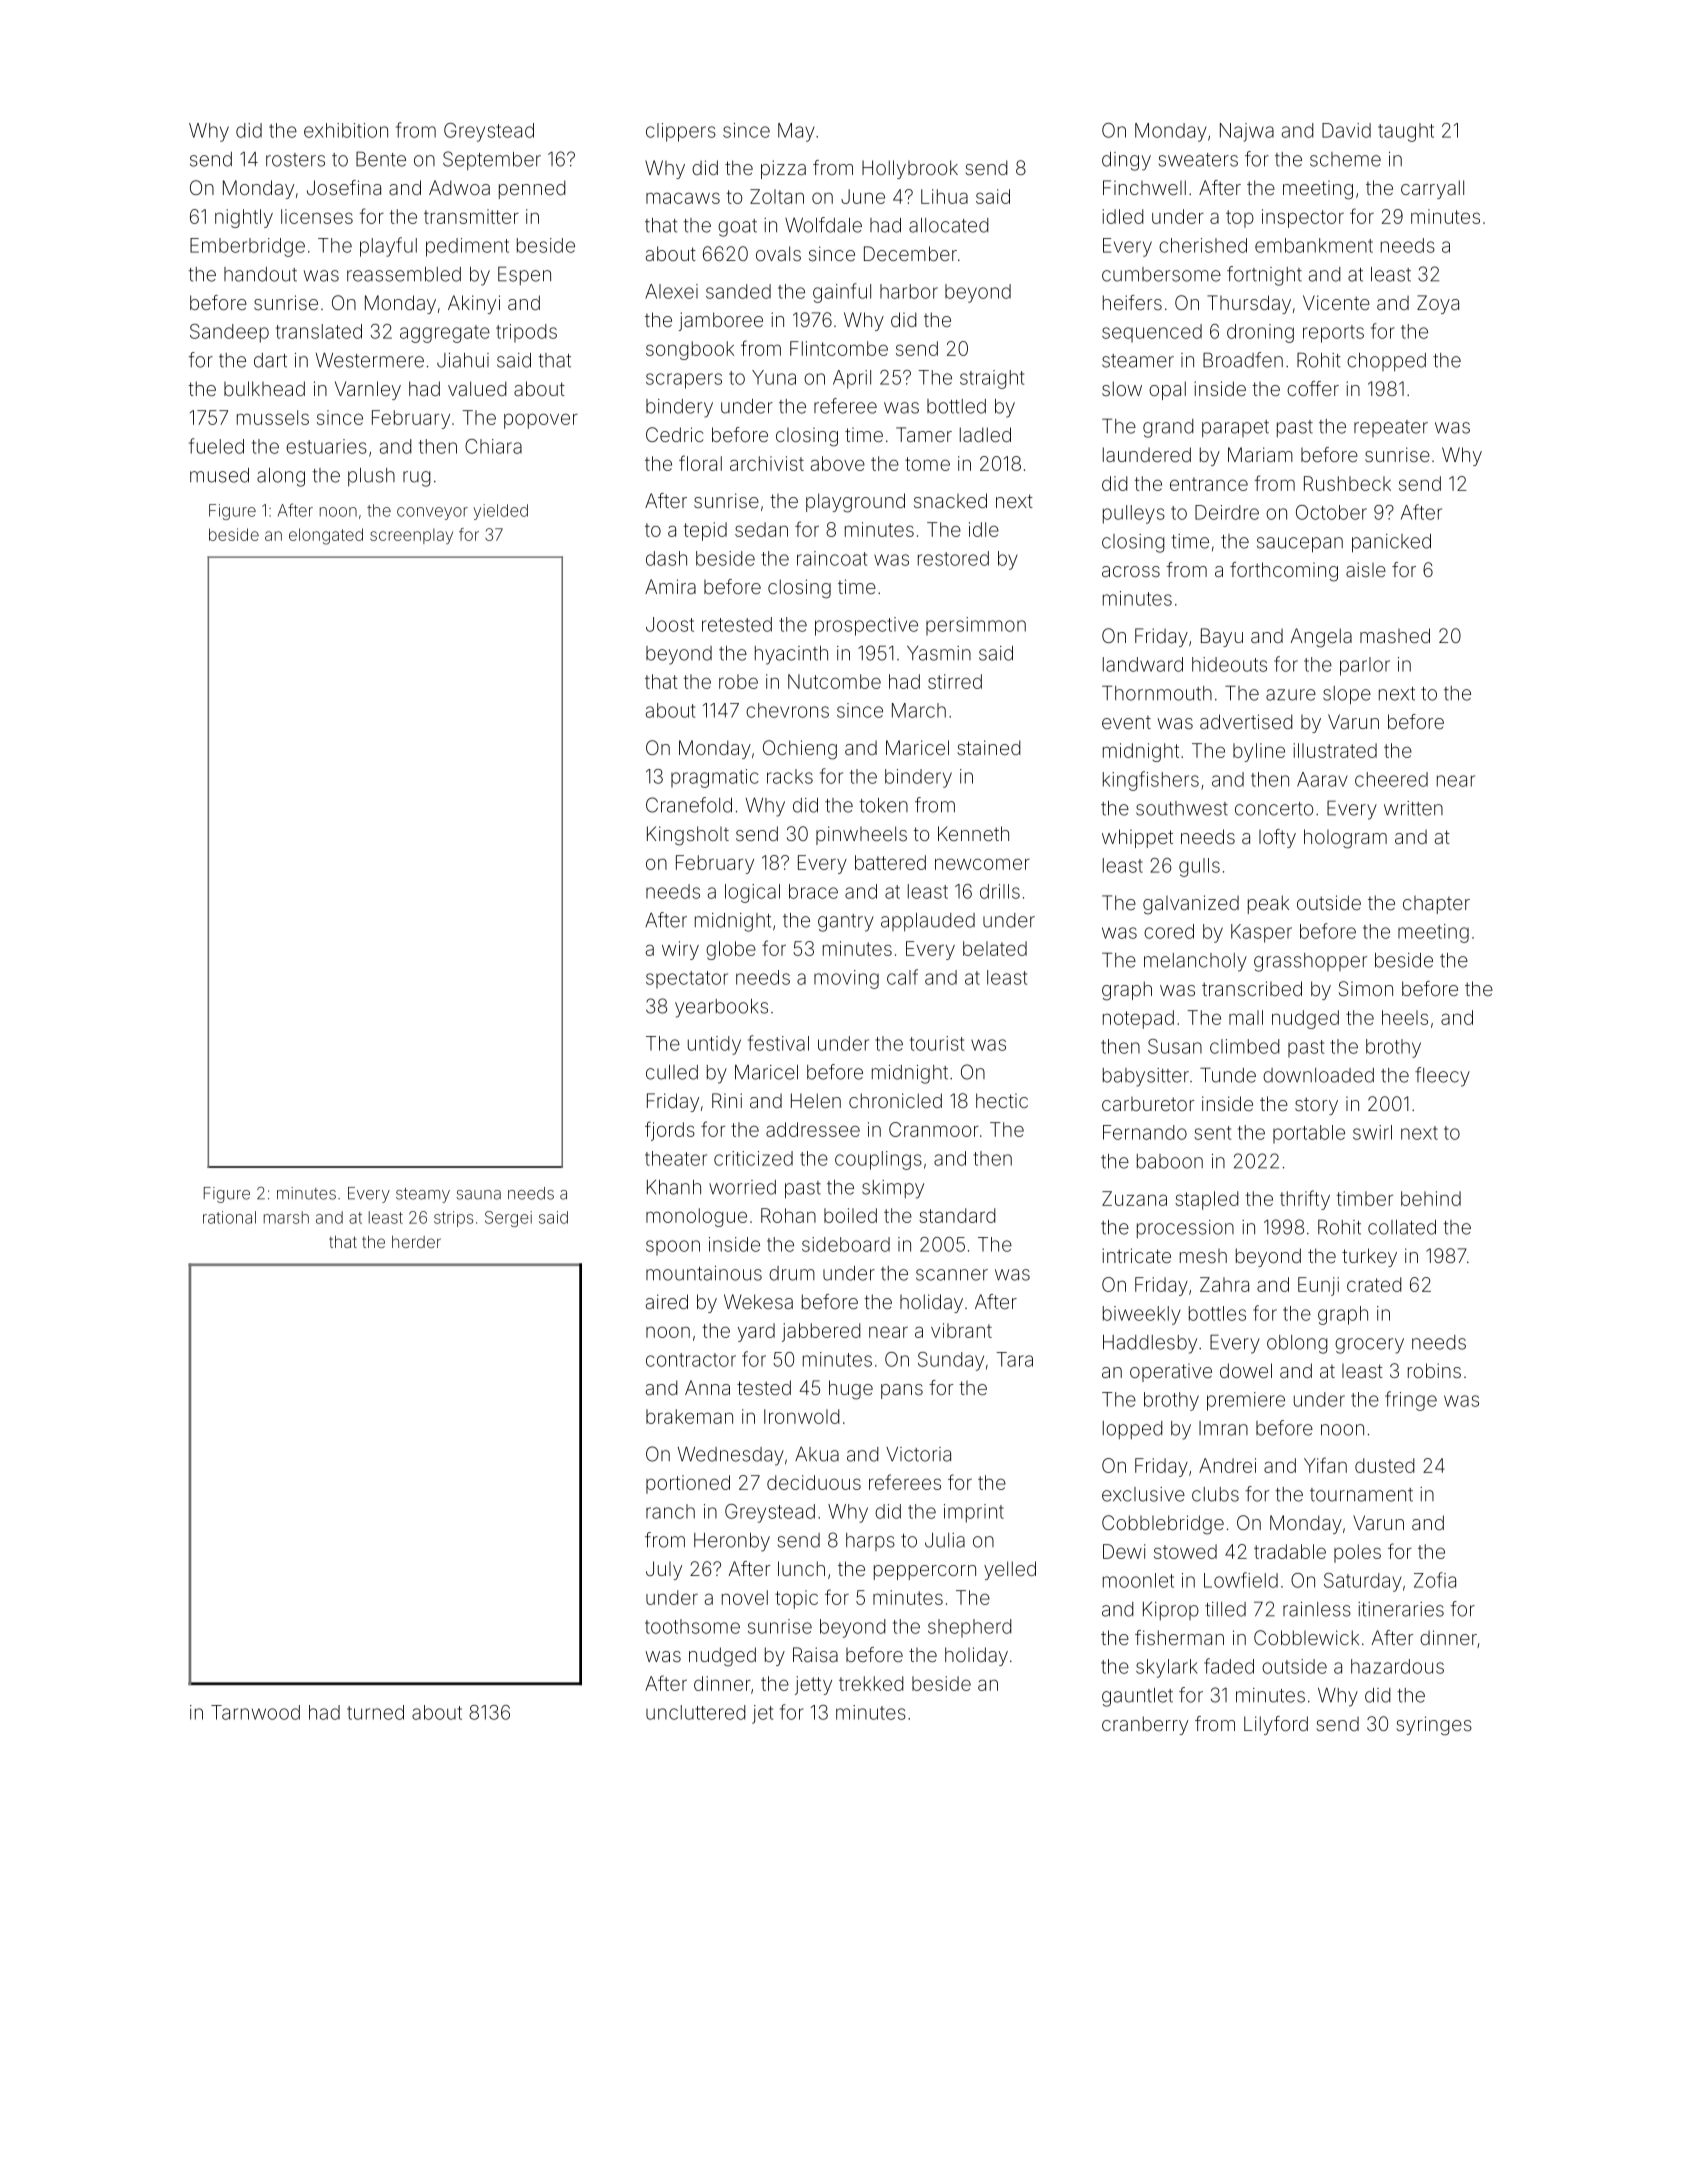 The width and height of the page is (1683, 2178). I want to click on Cranefold, so click(689, 805).
